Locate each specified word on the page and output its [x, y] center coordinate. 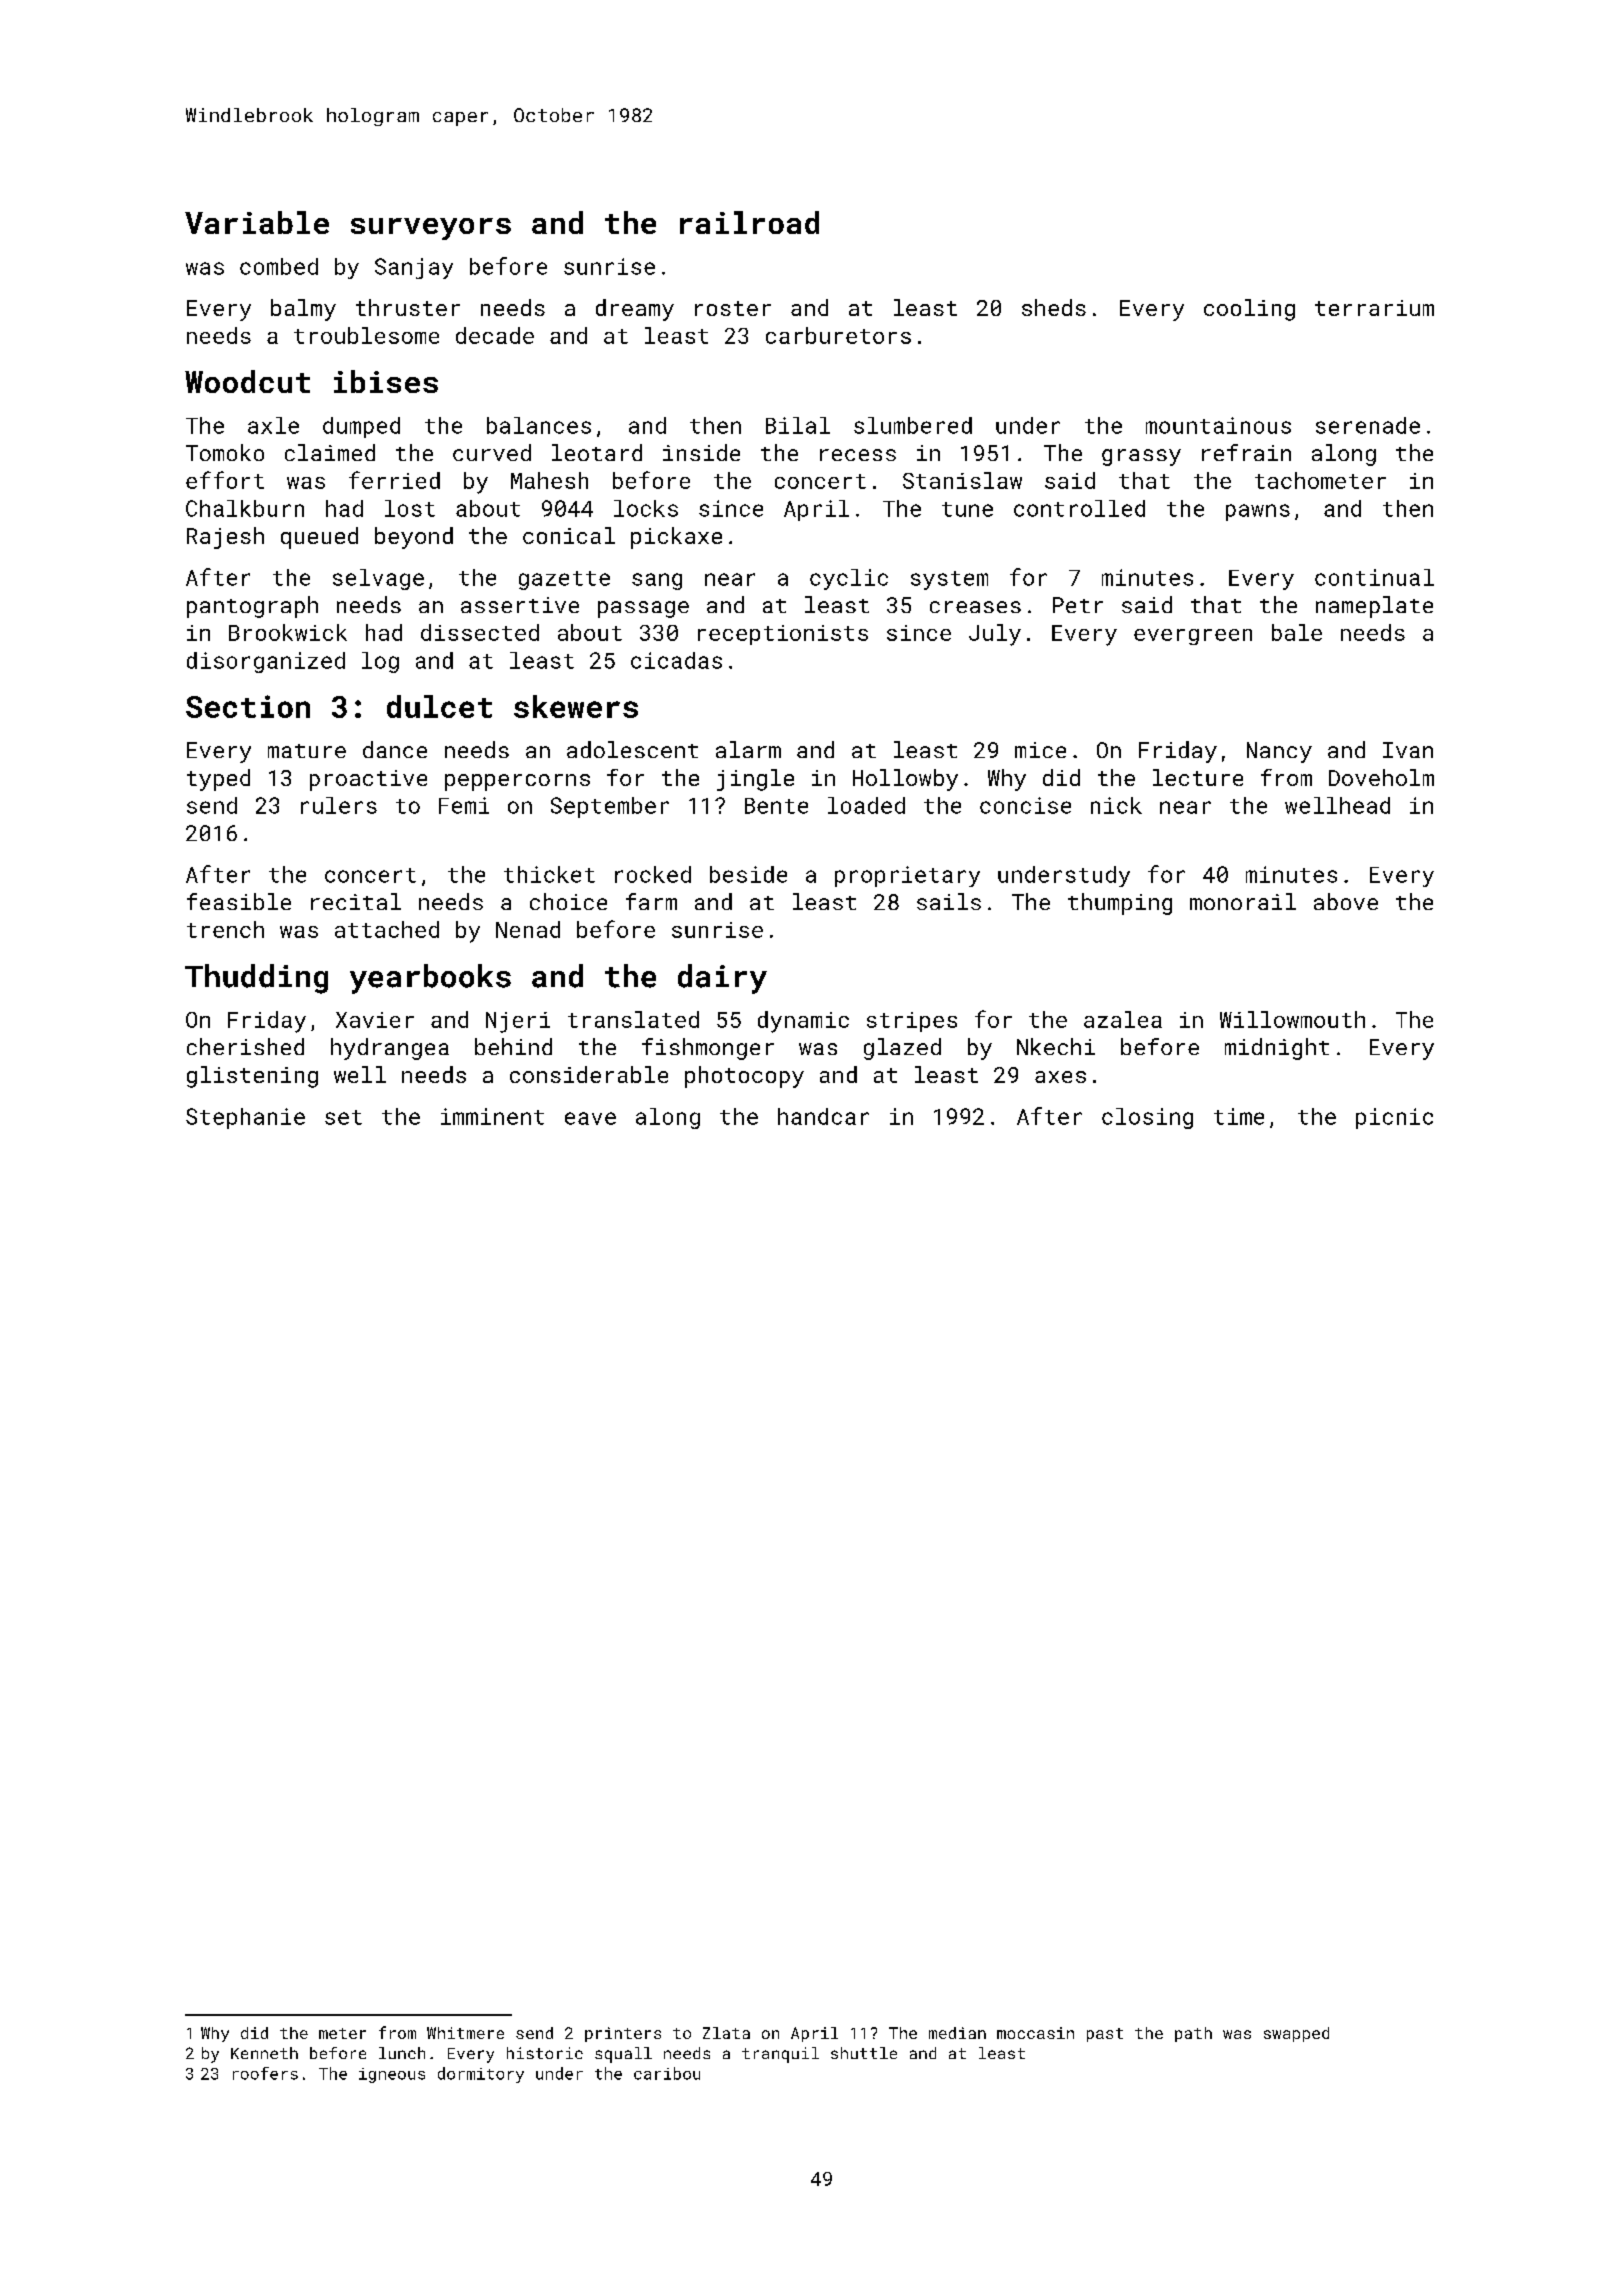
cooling [1249, 310]
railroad [749, 222]
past [1105, 2035]
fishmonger [708, 1049]
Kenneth [264, 2053]
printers [623, 2034]
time [1239, 1116]
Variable [257, 222]
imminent [492, 1116]
